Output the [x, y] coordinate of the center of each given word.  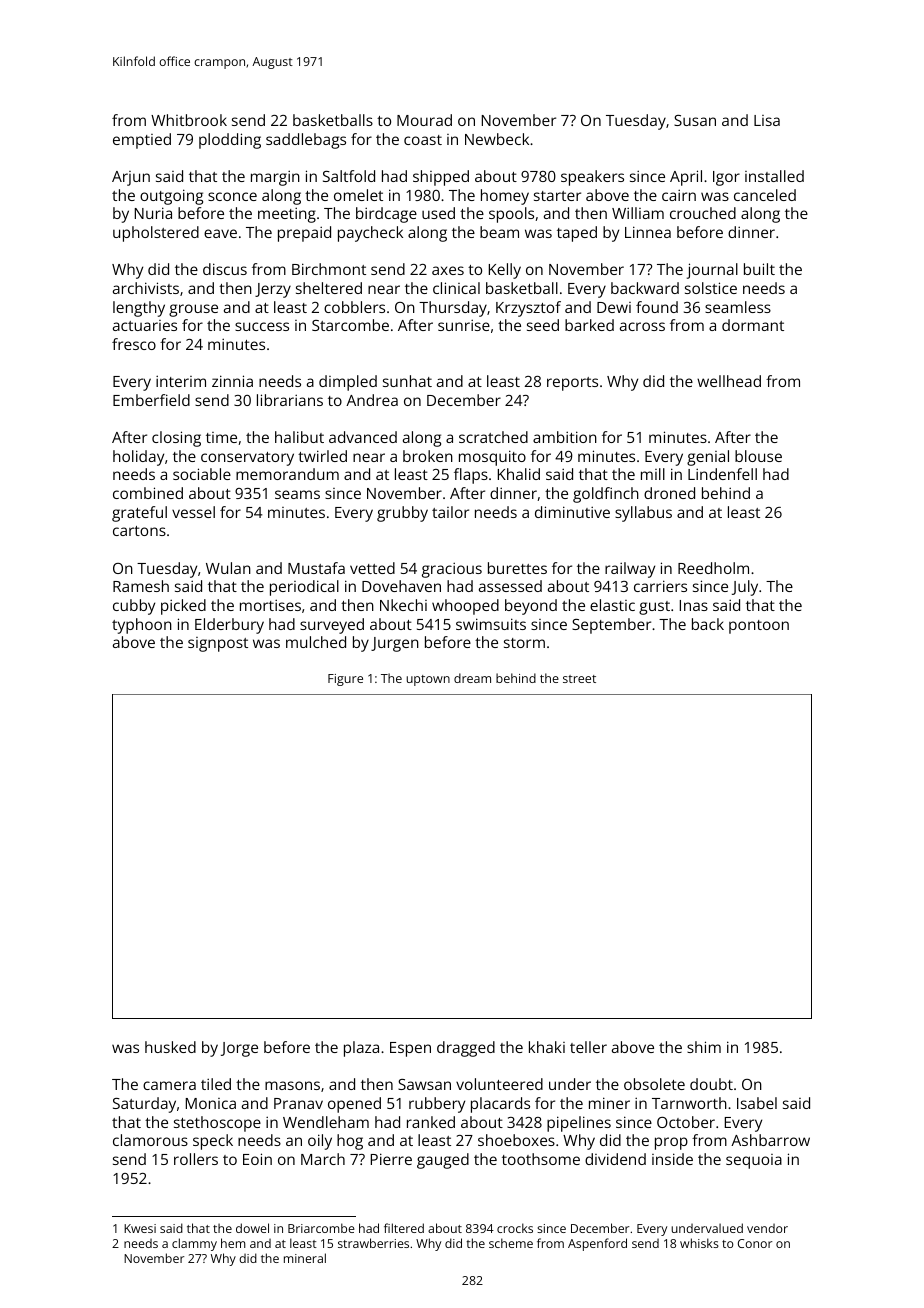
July [745, 588]
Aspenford [597, 1244]
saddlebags [306, 141]
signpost [218, 644]
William [638, 213]
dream [472, 678]
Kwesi [140, 1228]
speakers [592, 178]
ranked [431, 1122]
